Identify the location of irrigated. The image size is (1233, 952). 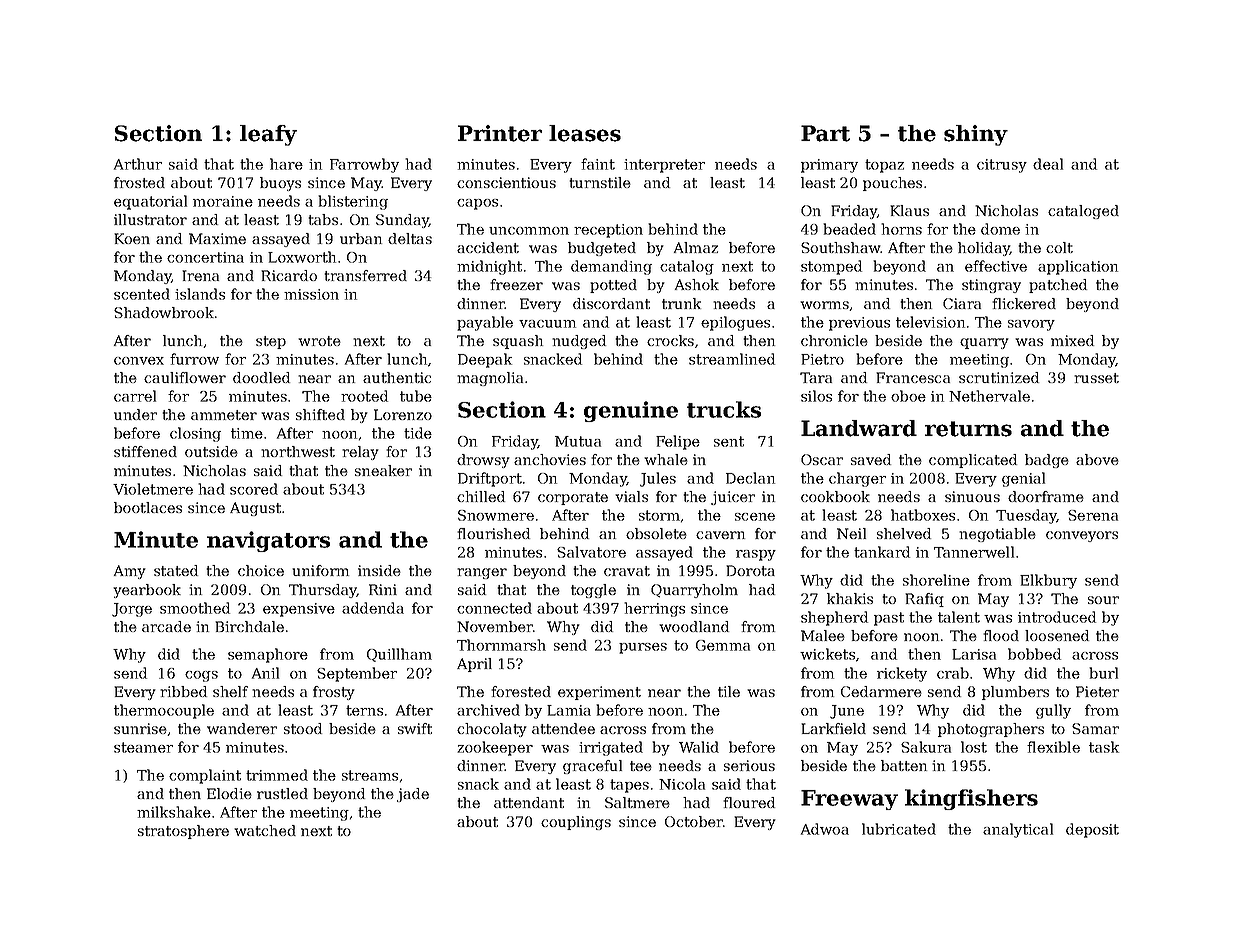
(611, 748).
